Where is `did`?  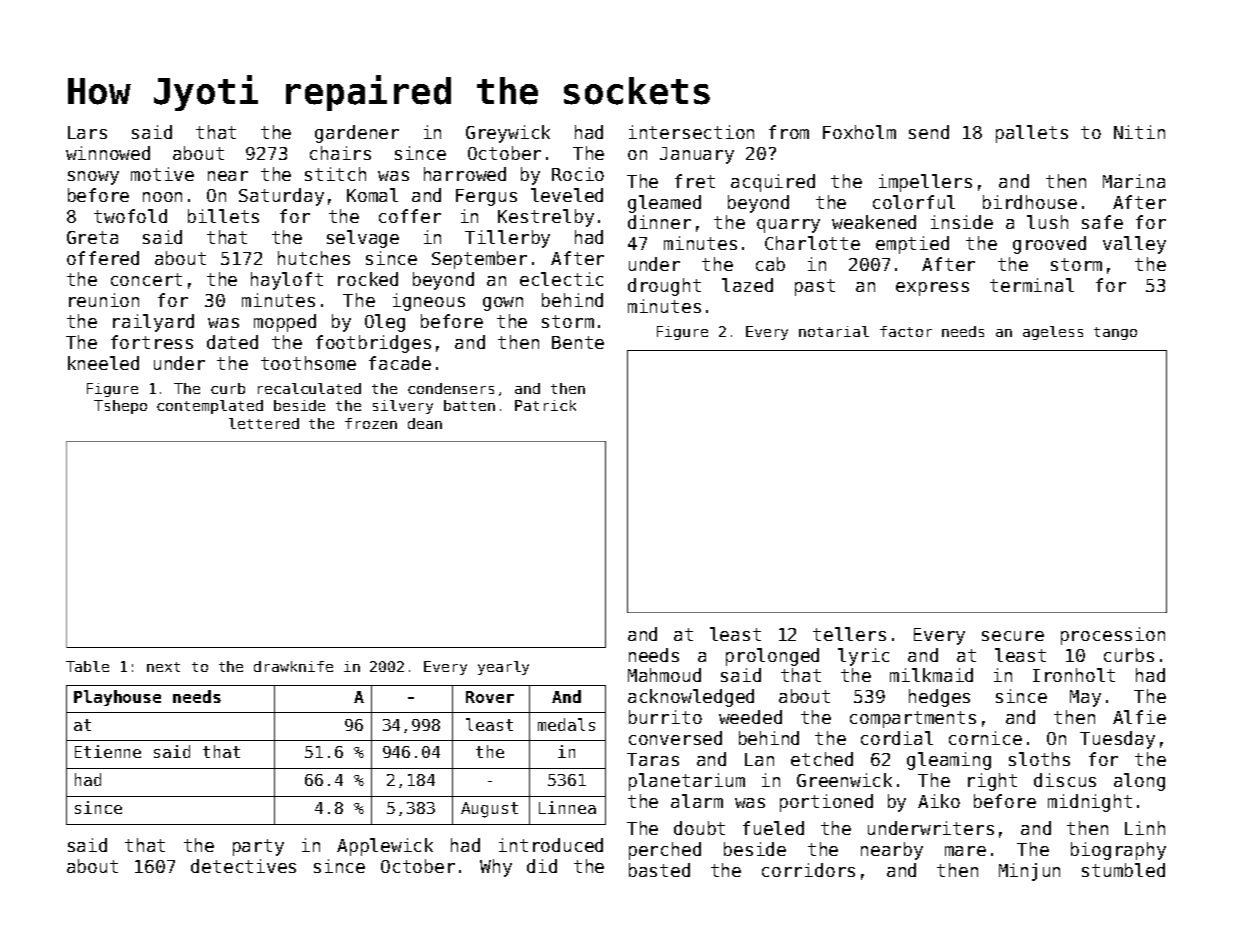
did is located at coordinates (542, 866).
